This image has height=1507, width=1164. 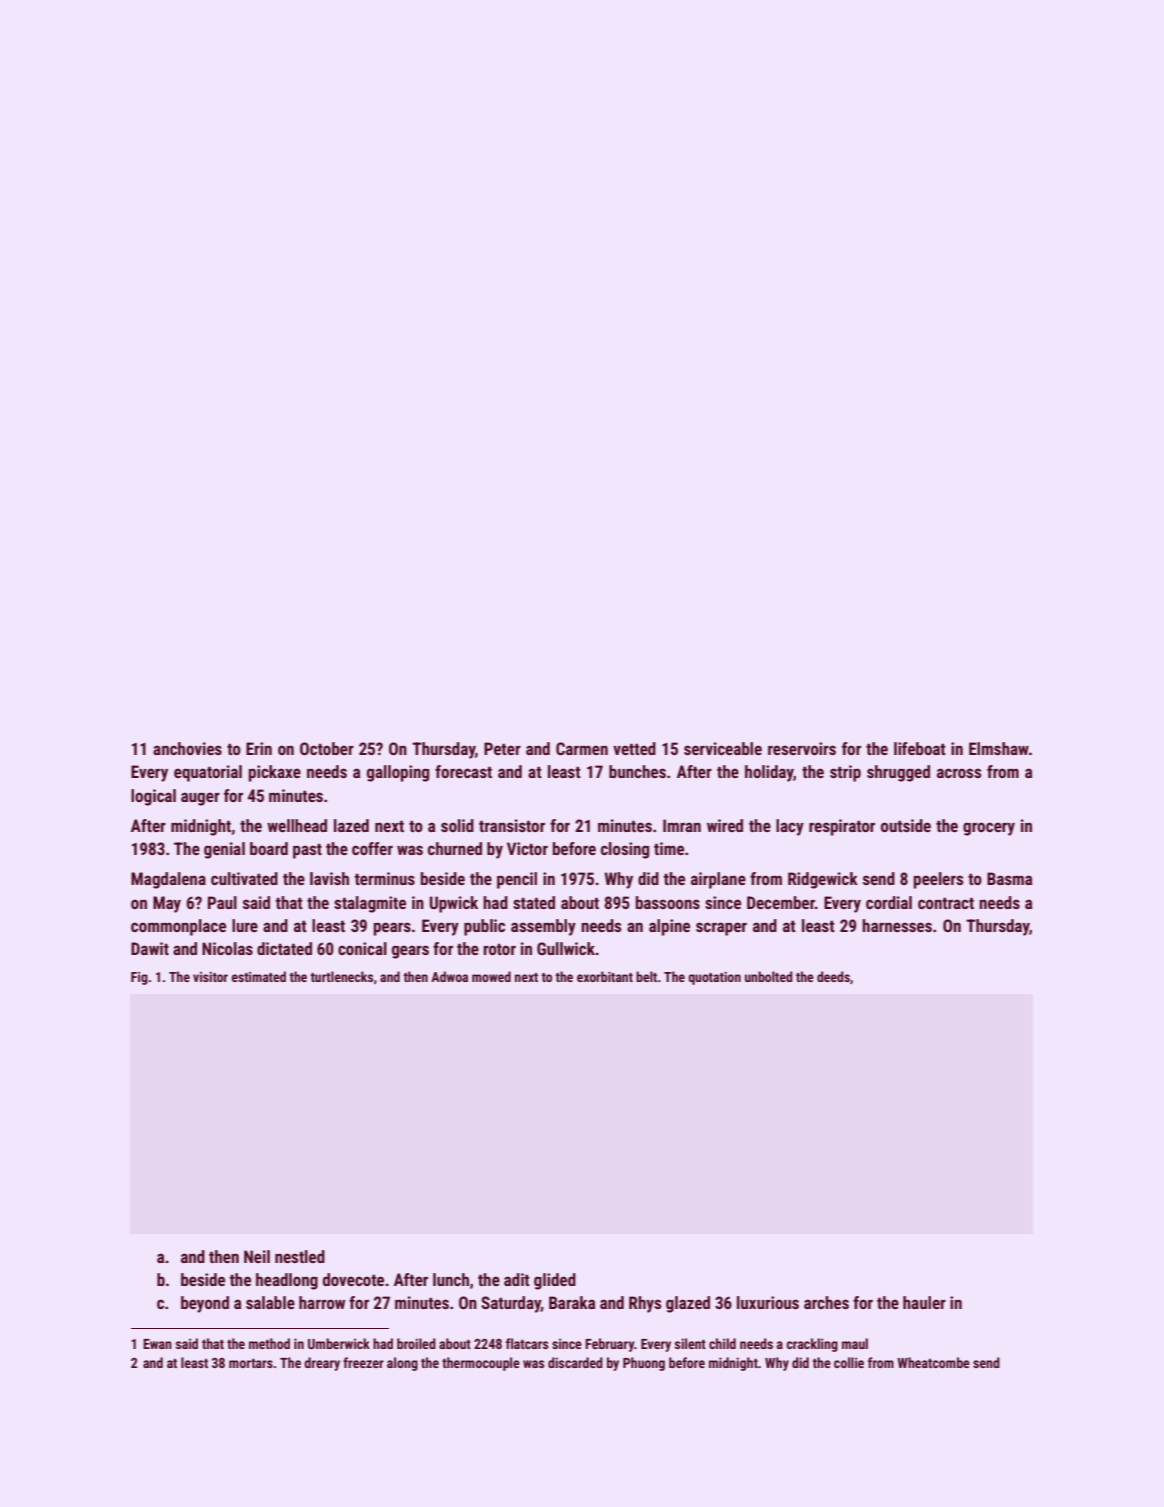 I want to click on Fig, so click(x=139, y=978).
